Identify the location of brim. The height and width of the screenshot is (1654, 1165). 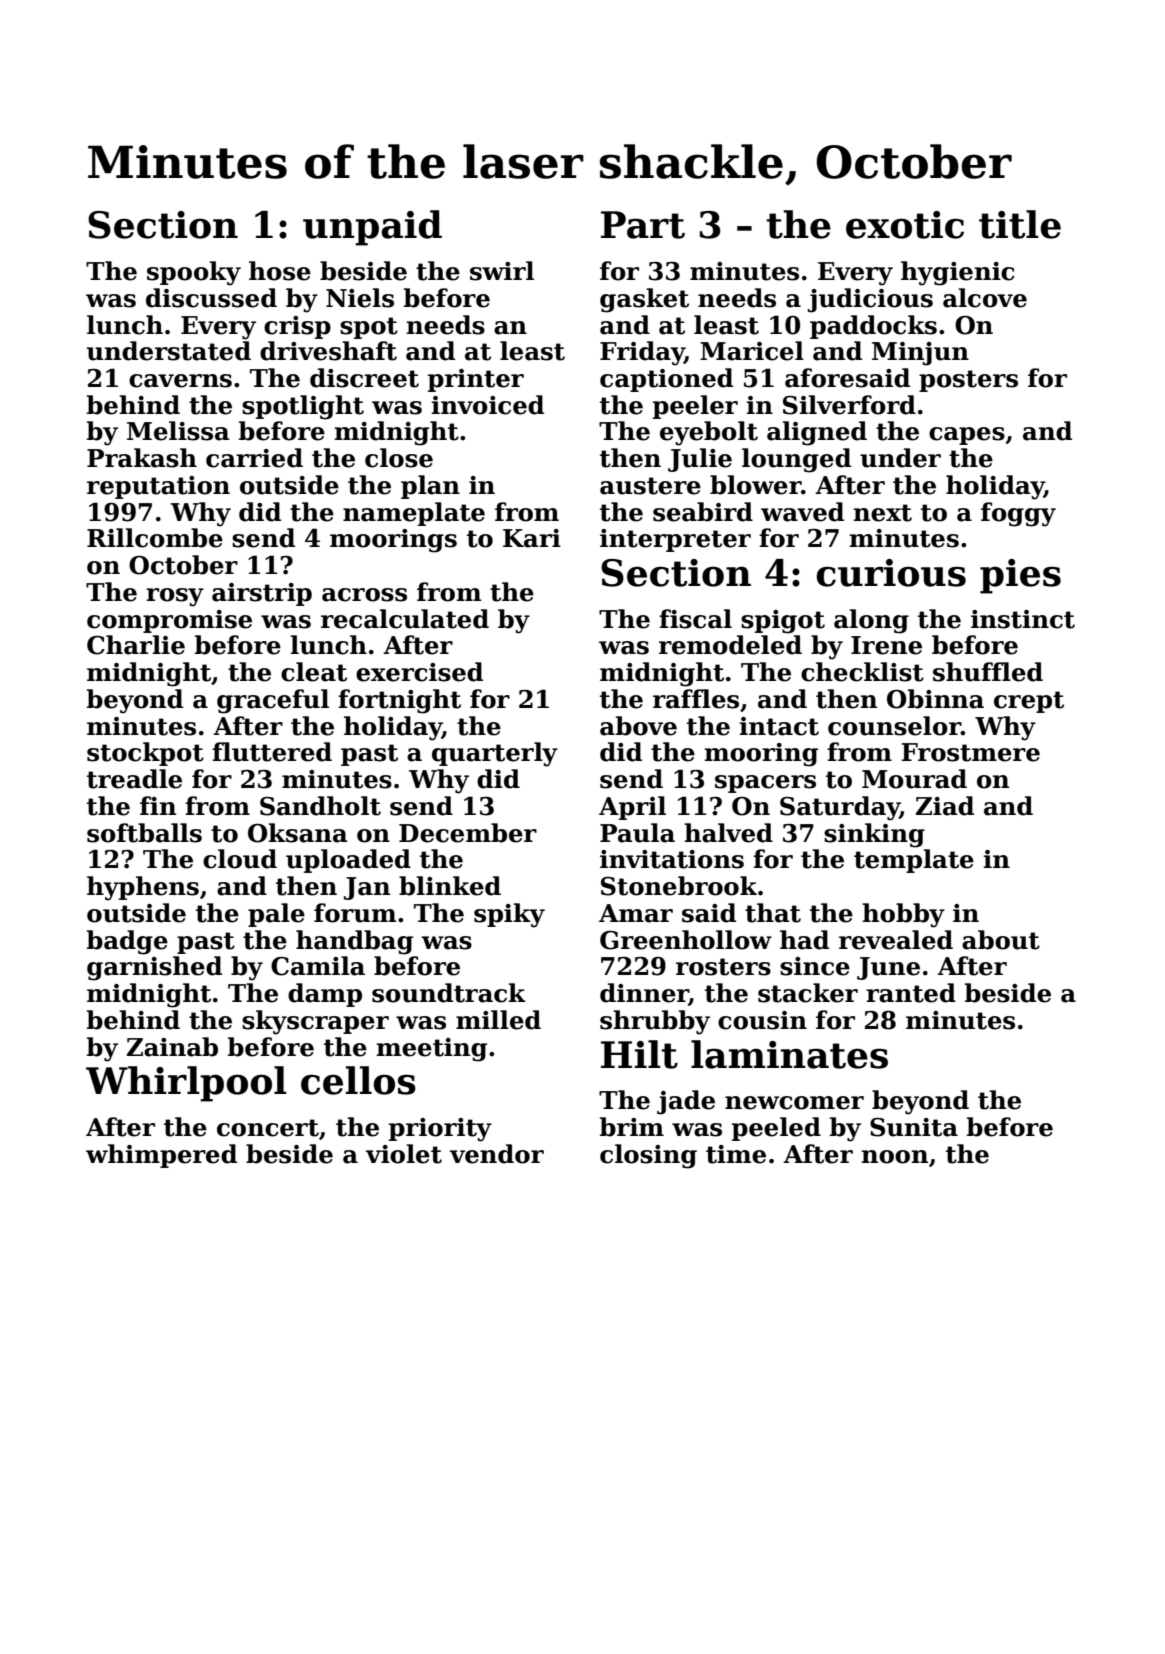
(632, 1127).
